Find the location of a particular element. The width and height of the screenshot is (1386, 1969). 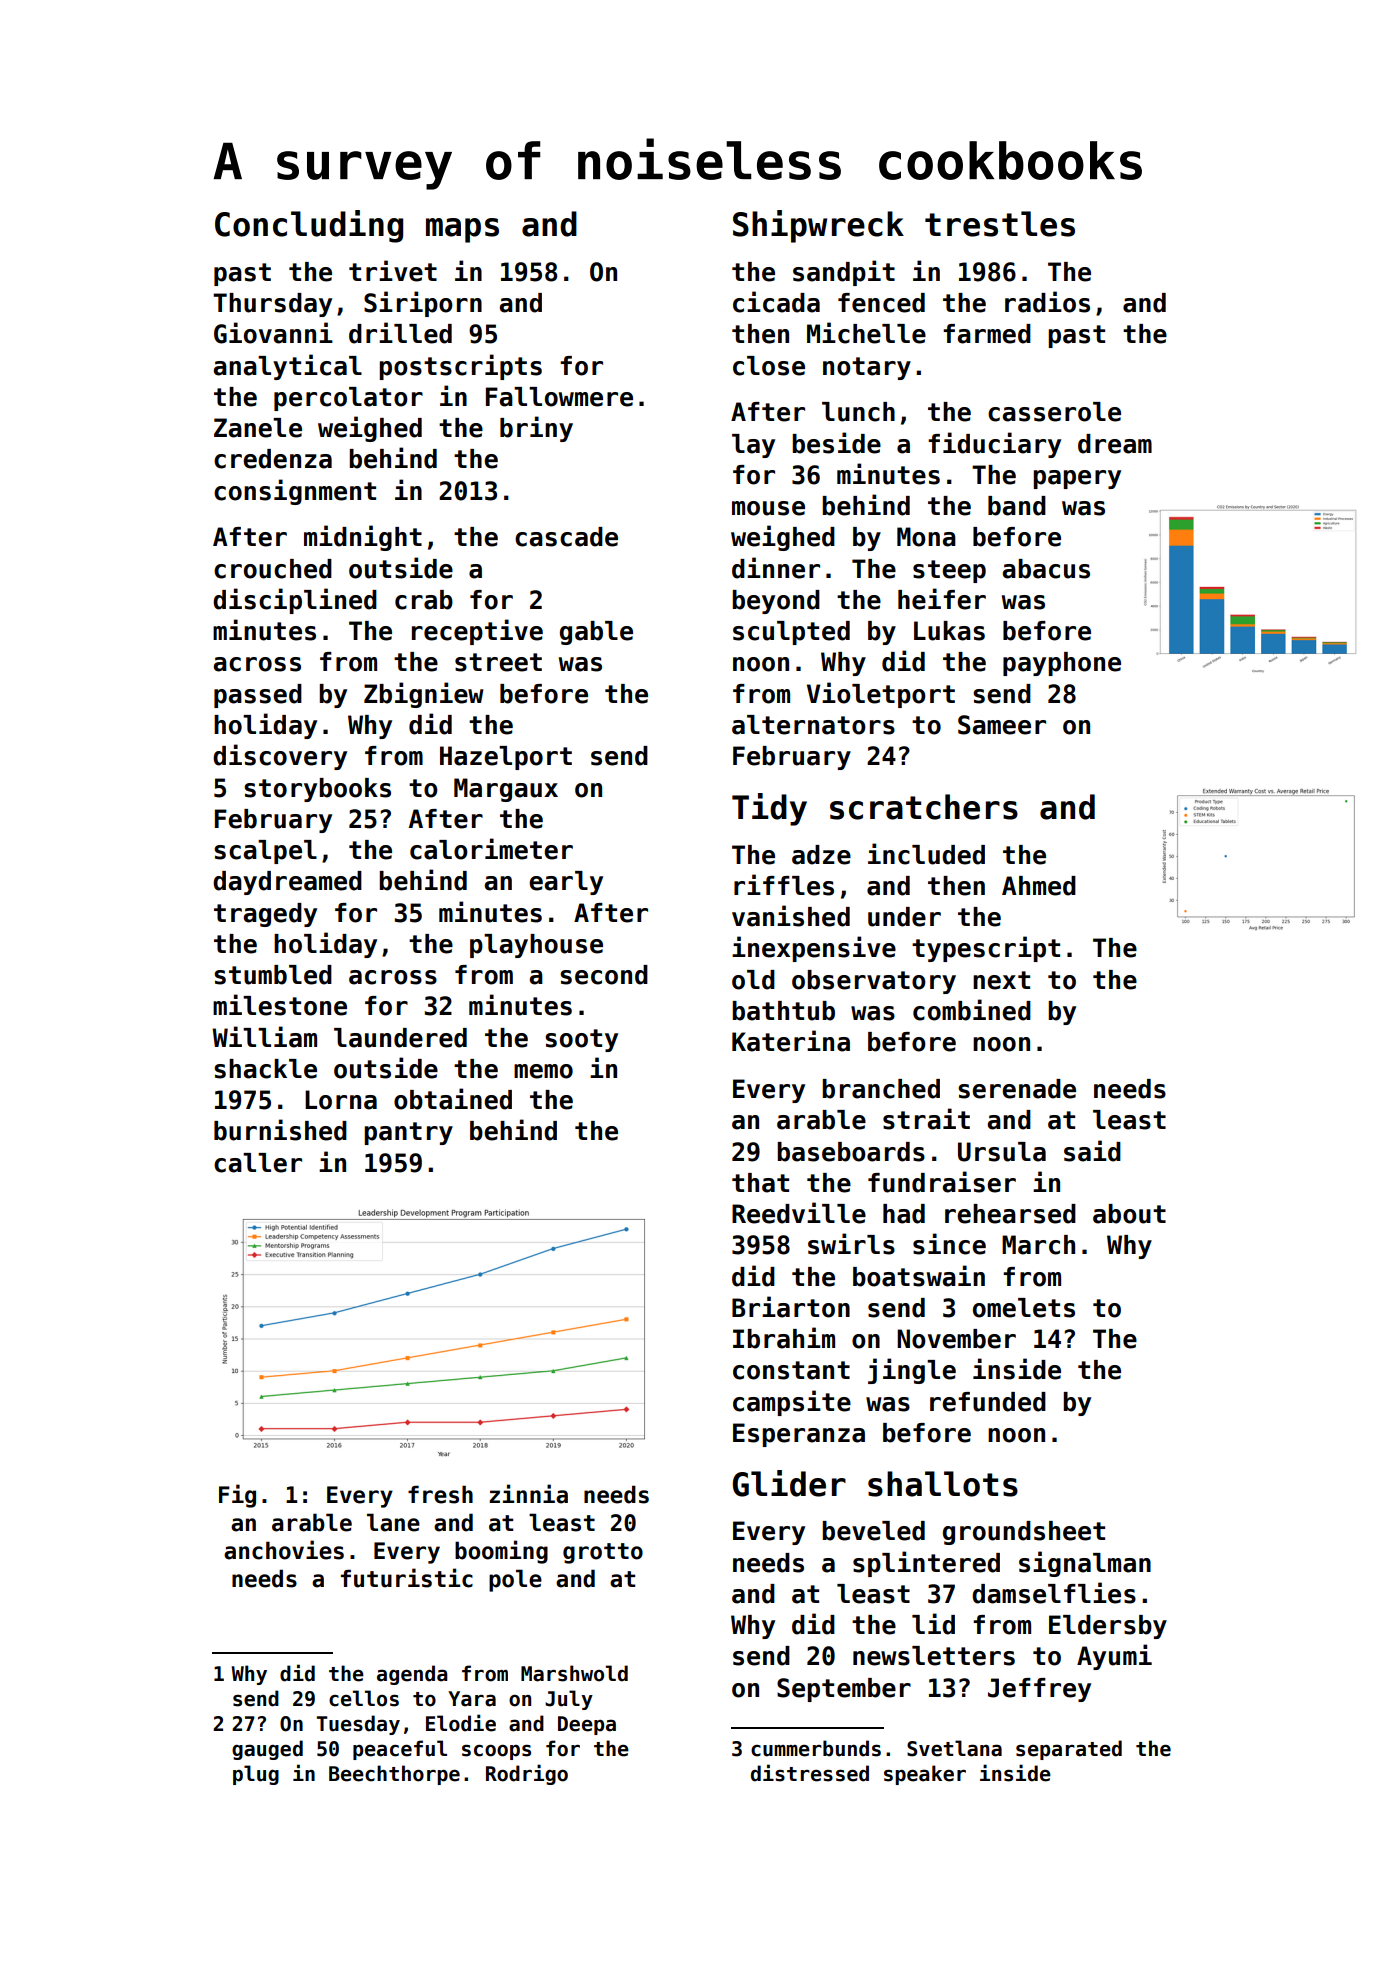

lunch is located at coordinates (858, 412).
